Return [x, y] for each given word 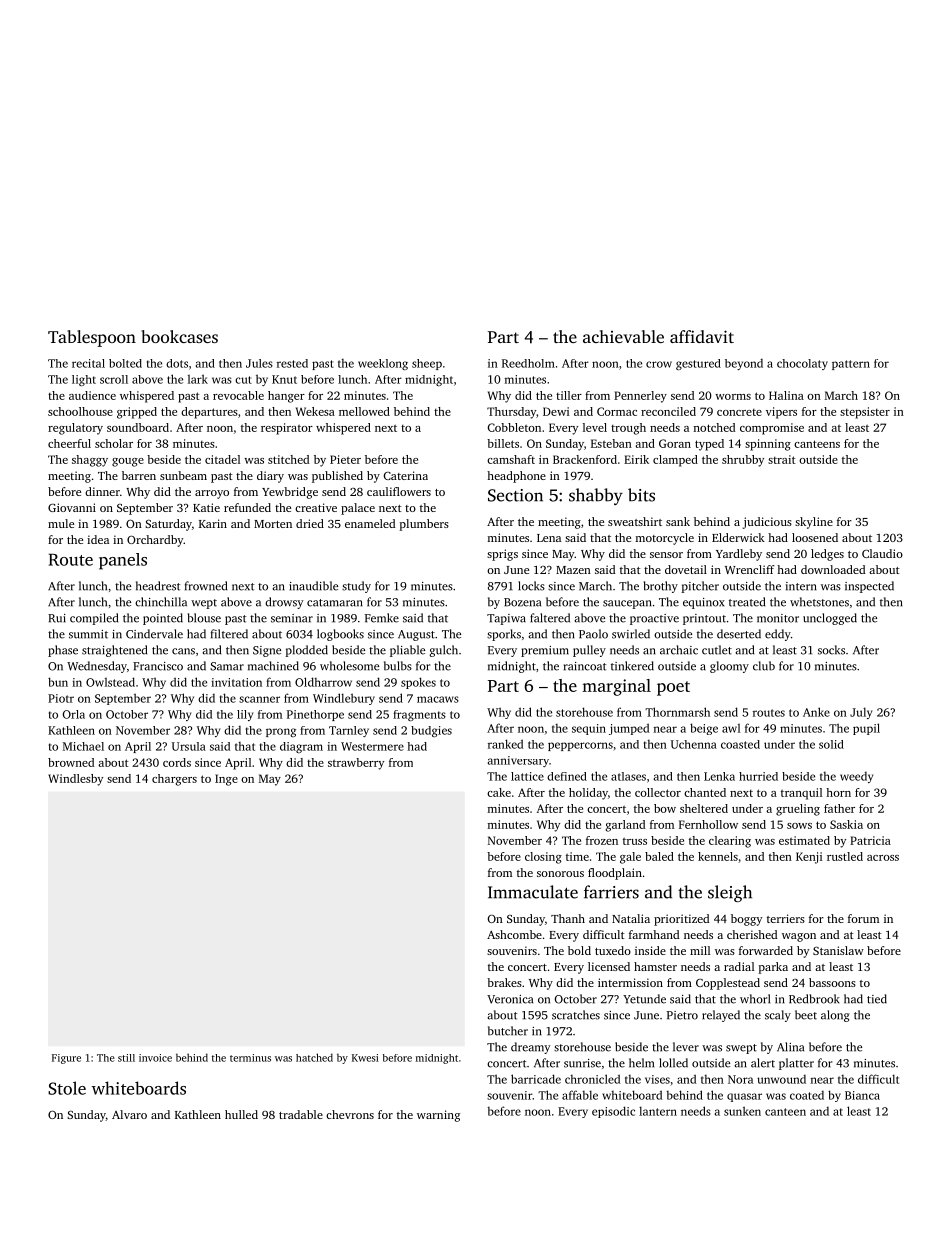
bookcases [179, 336]
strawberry [356, 764]
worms [733, 397]
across [883, 858]
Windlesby [75, 780]
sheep [427, 364]
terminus [250, 1058]
